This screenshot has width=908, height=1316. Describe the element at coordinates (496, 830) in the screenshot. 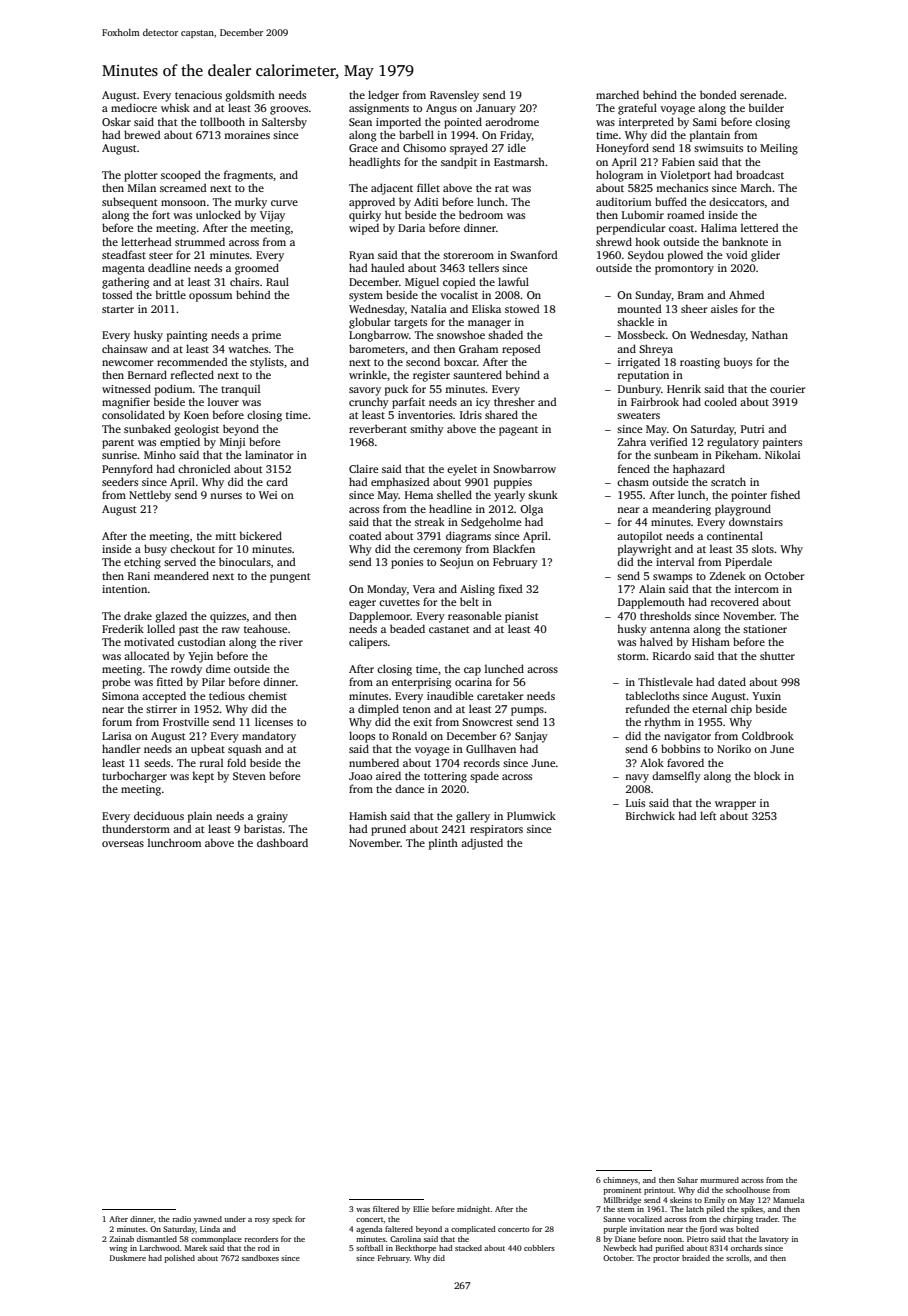

I see `respirators` at that location.
